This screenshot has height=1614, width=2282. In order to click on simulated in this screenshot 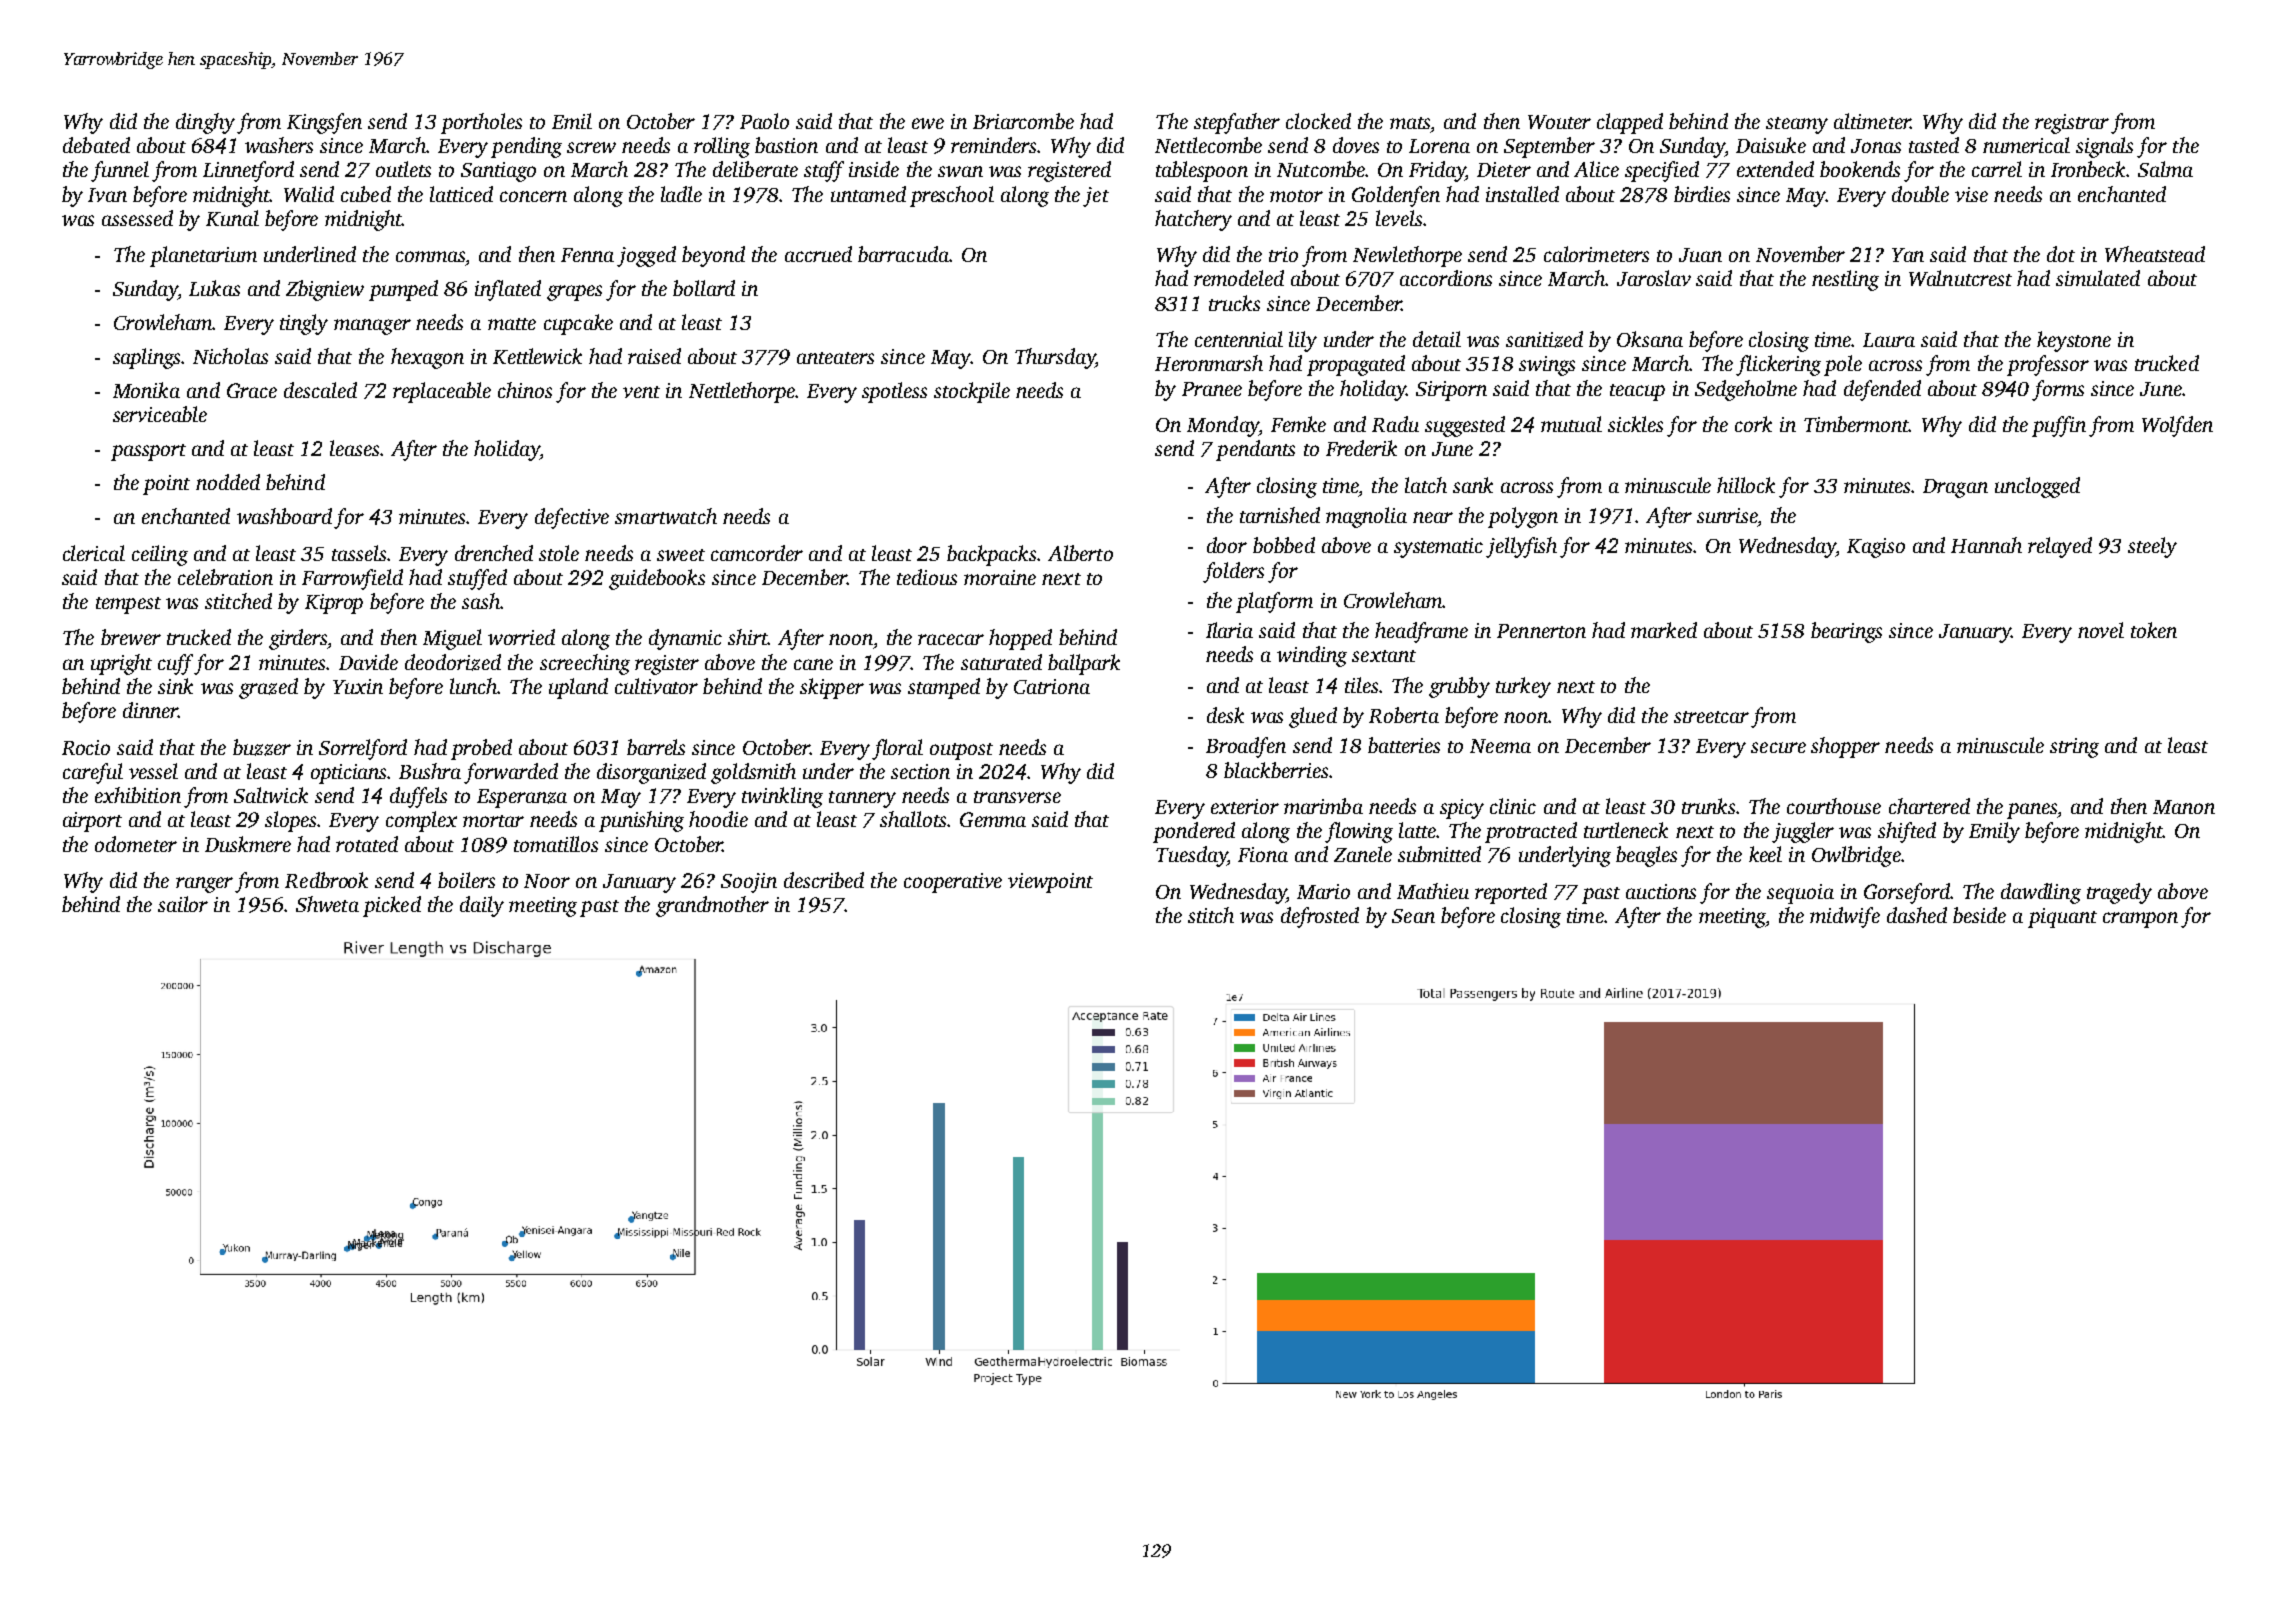, I will do `click(2098, 278)`.
